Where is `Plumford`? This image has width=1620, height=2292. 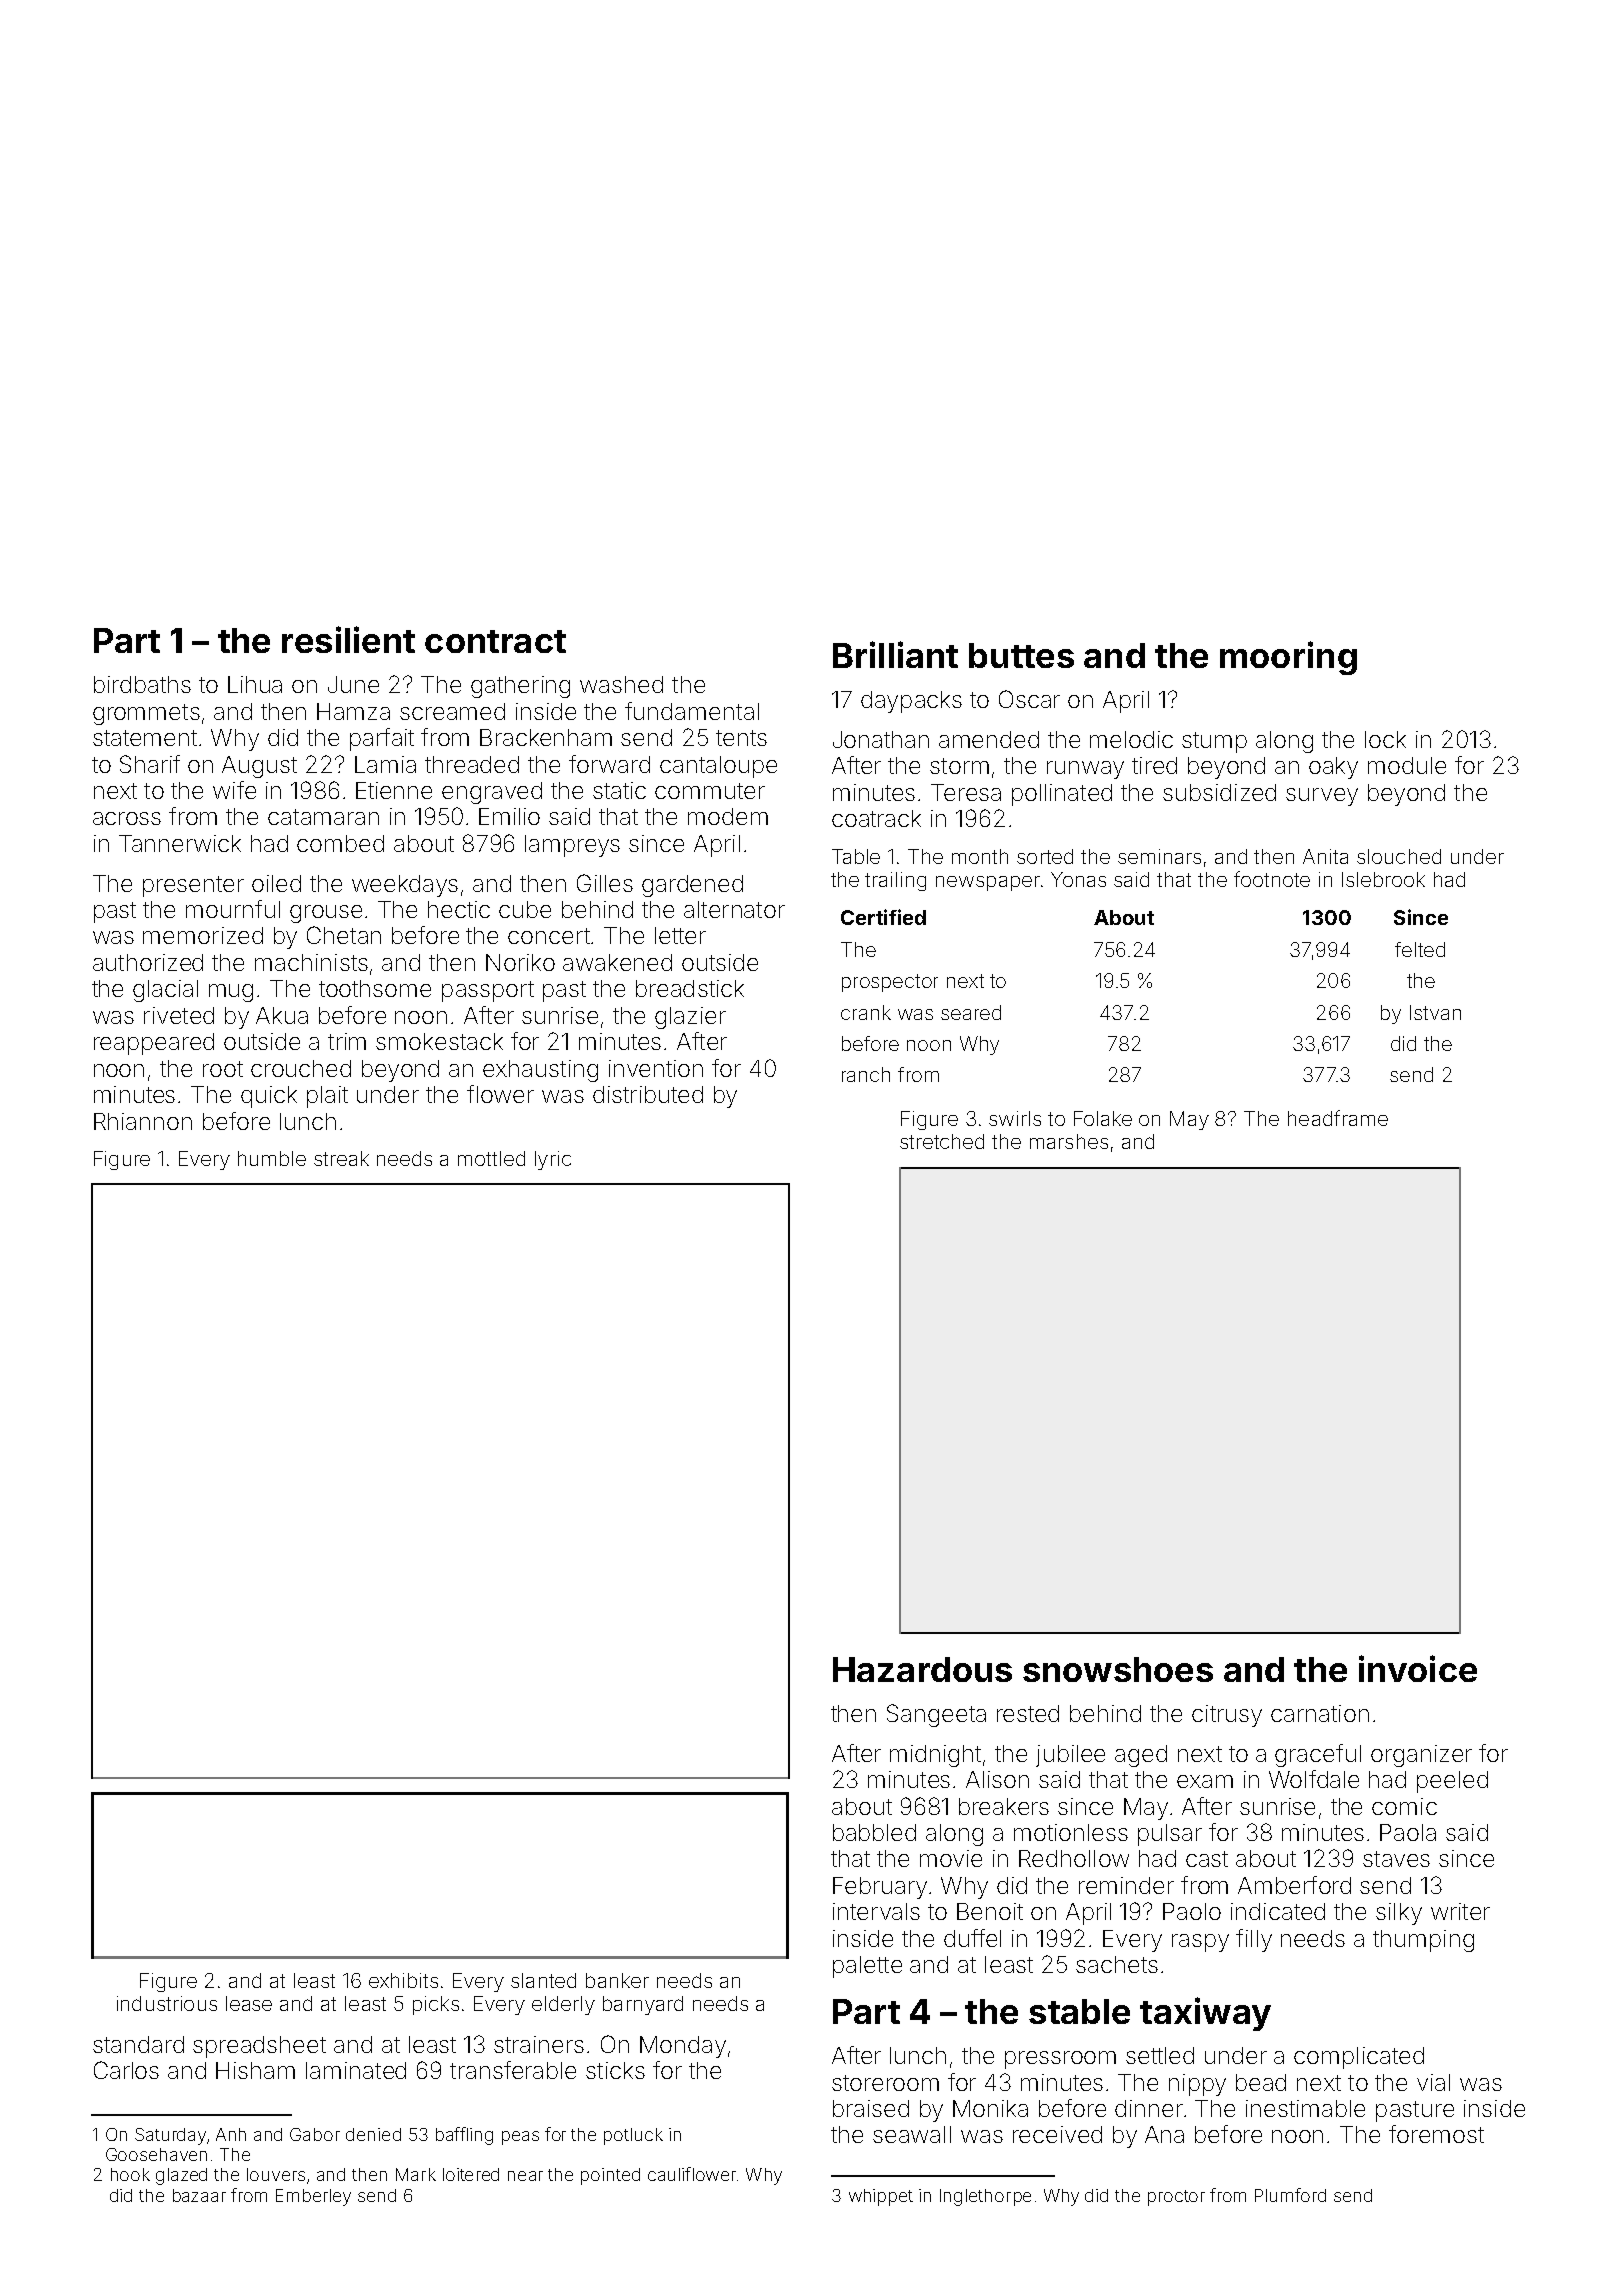
Plumford is located at coordinates (1290, 2195).
